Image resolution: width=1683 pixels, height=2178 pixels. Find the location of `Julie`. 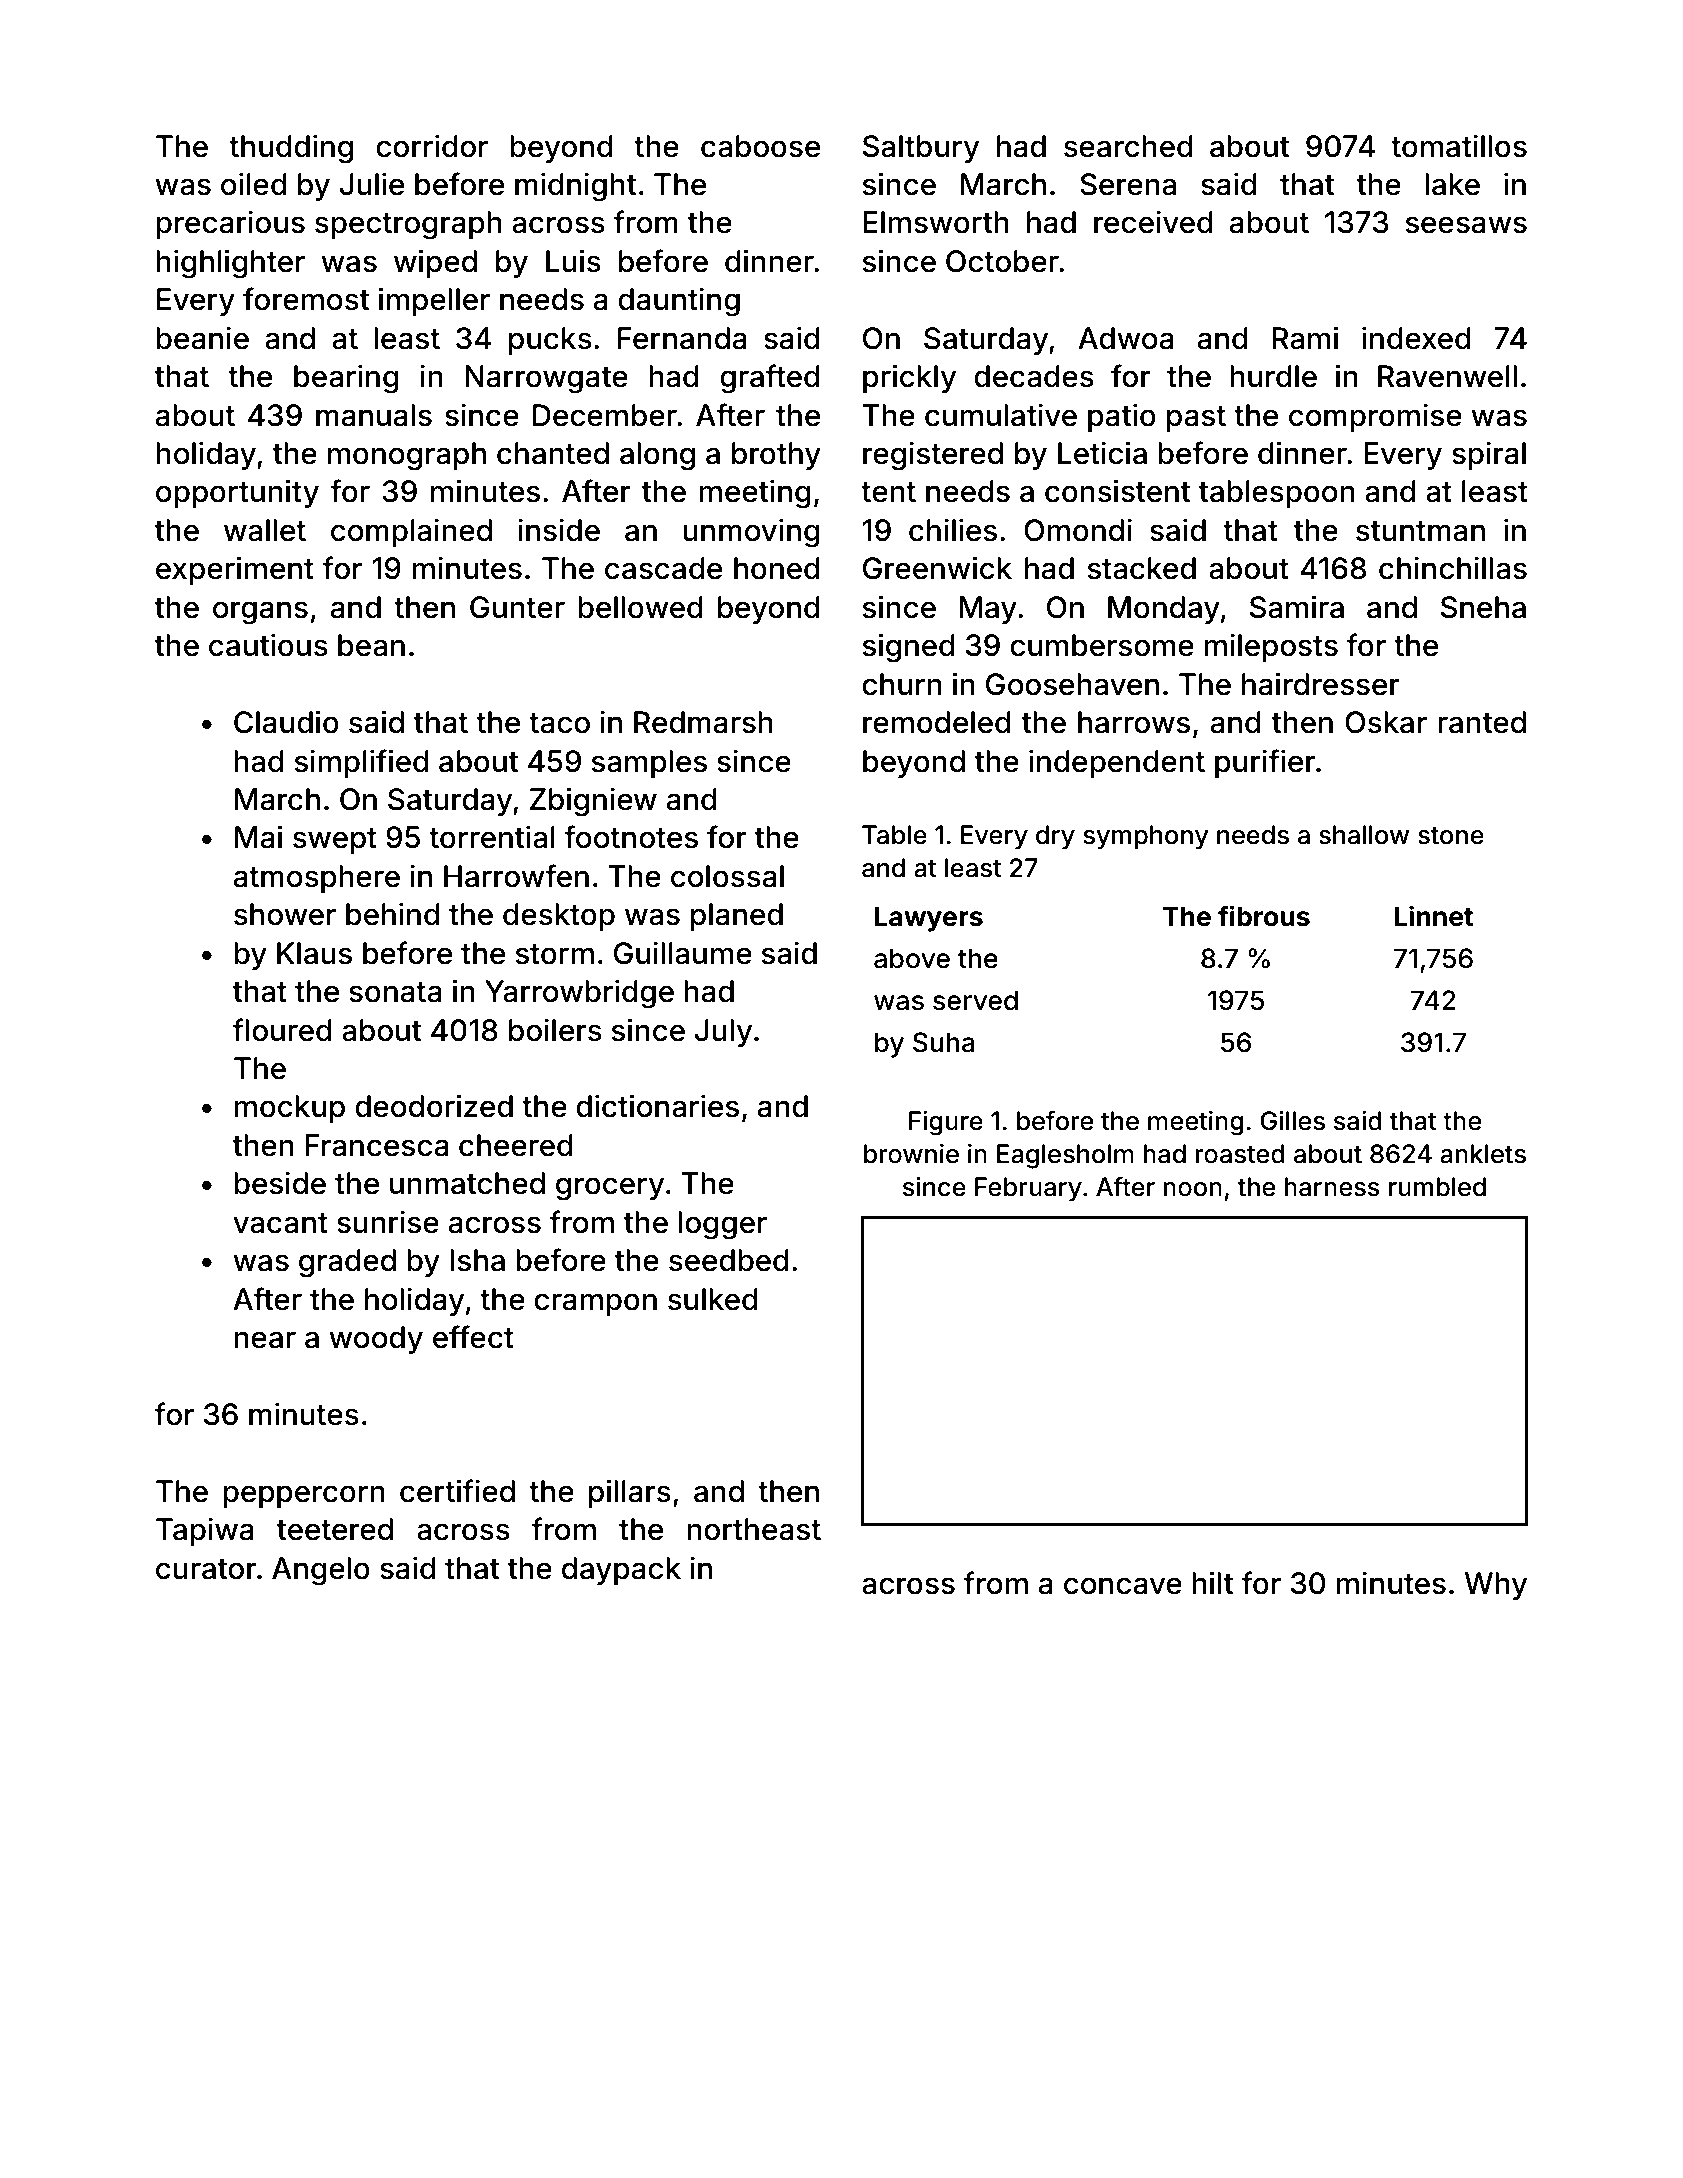

Julie is located at coordinates (372, 184).
